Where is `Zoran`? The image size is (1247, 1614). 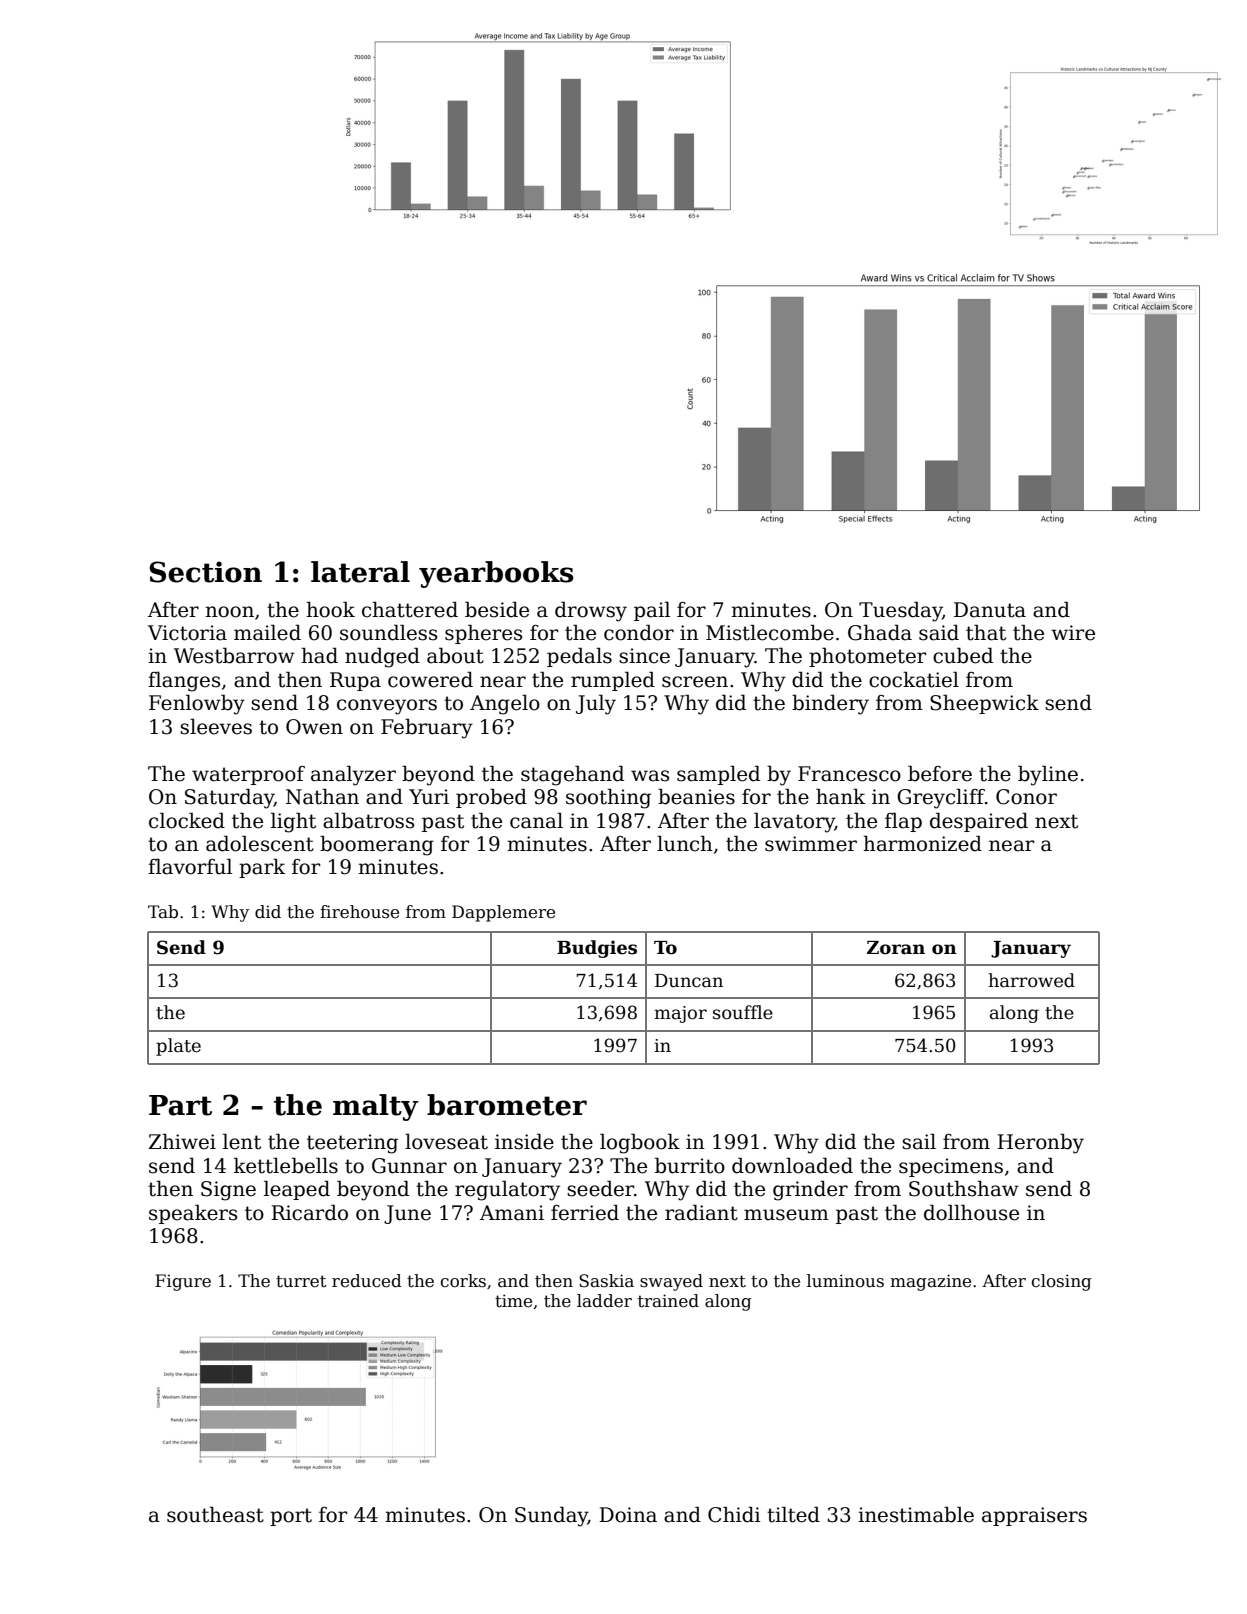
Zoran is located at coordinates (896, 948).
